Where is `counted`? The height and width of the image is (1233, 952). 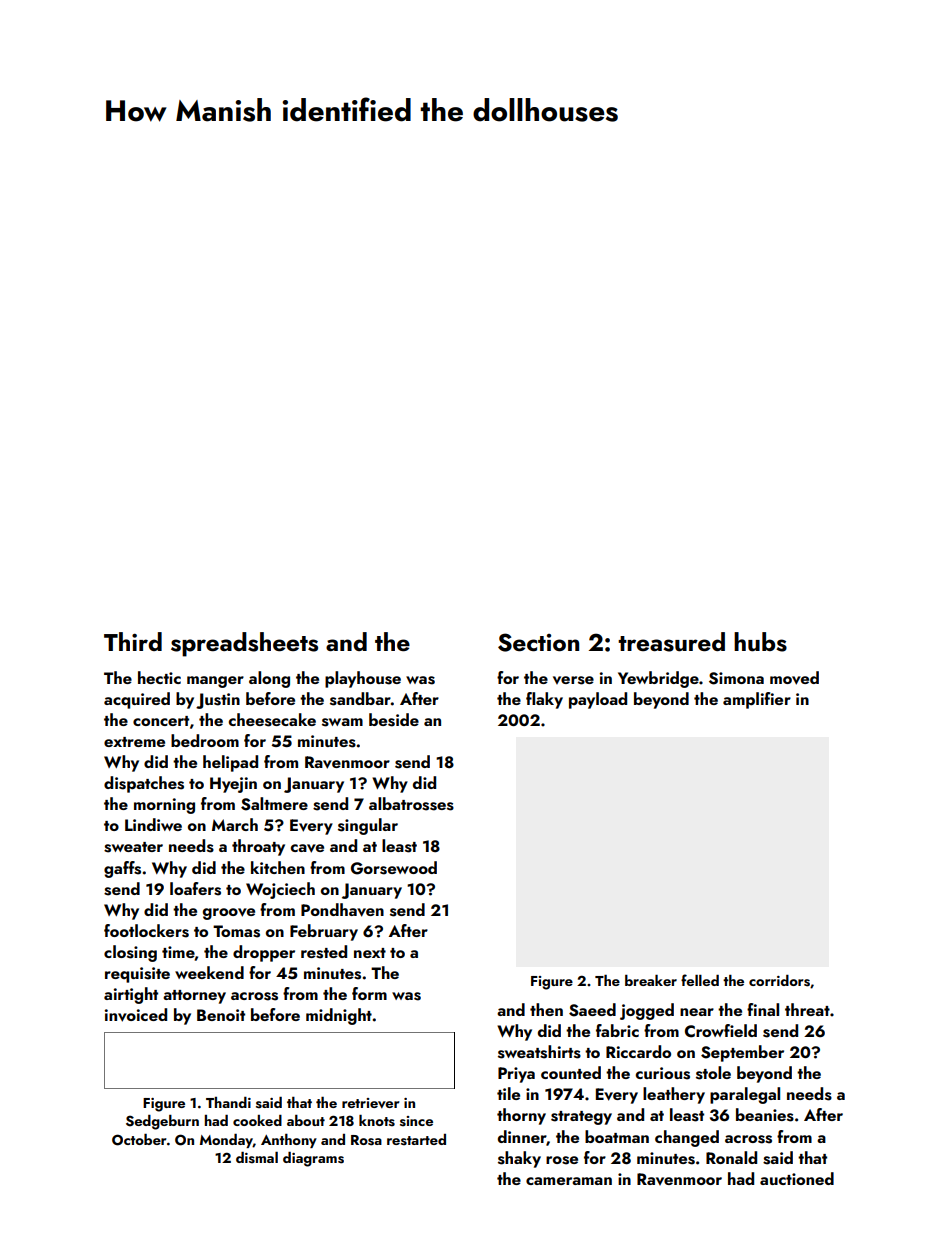 counted is located at coordinates (571, 1072).
